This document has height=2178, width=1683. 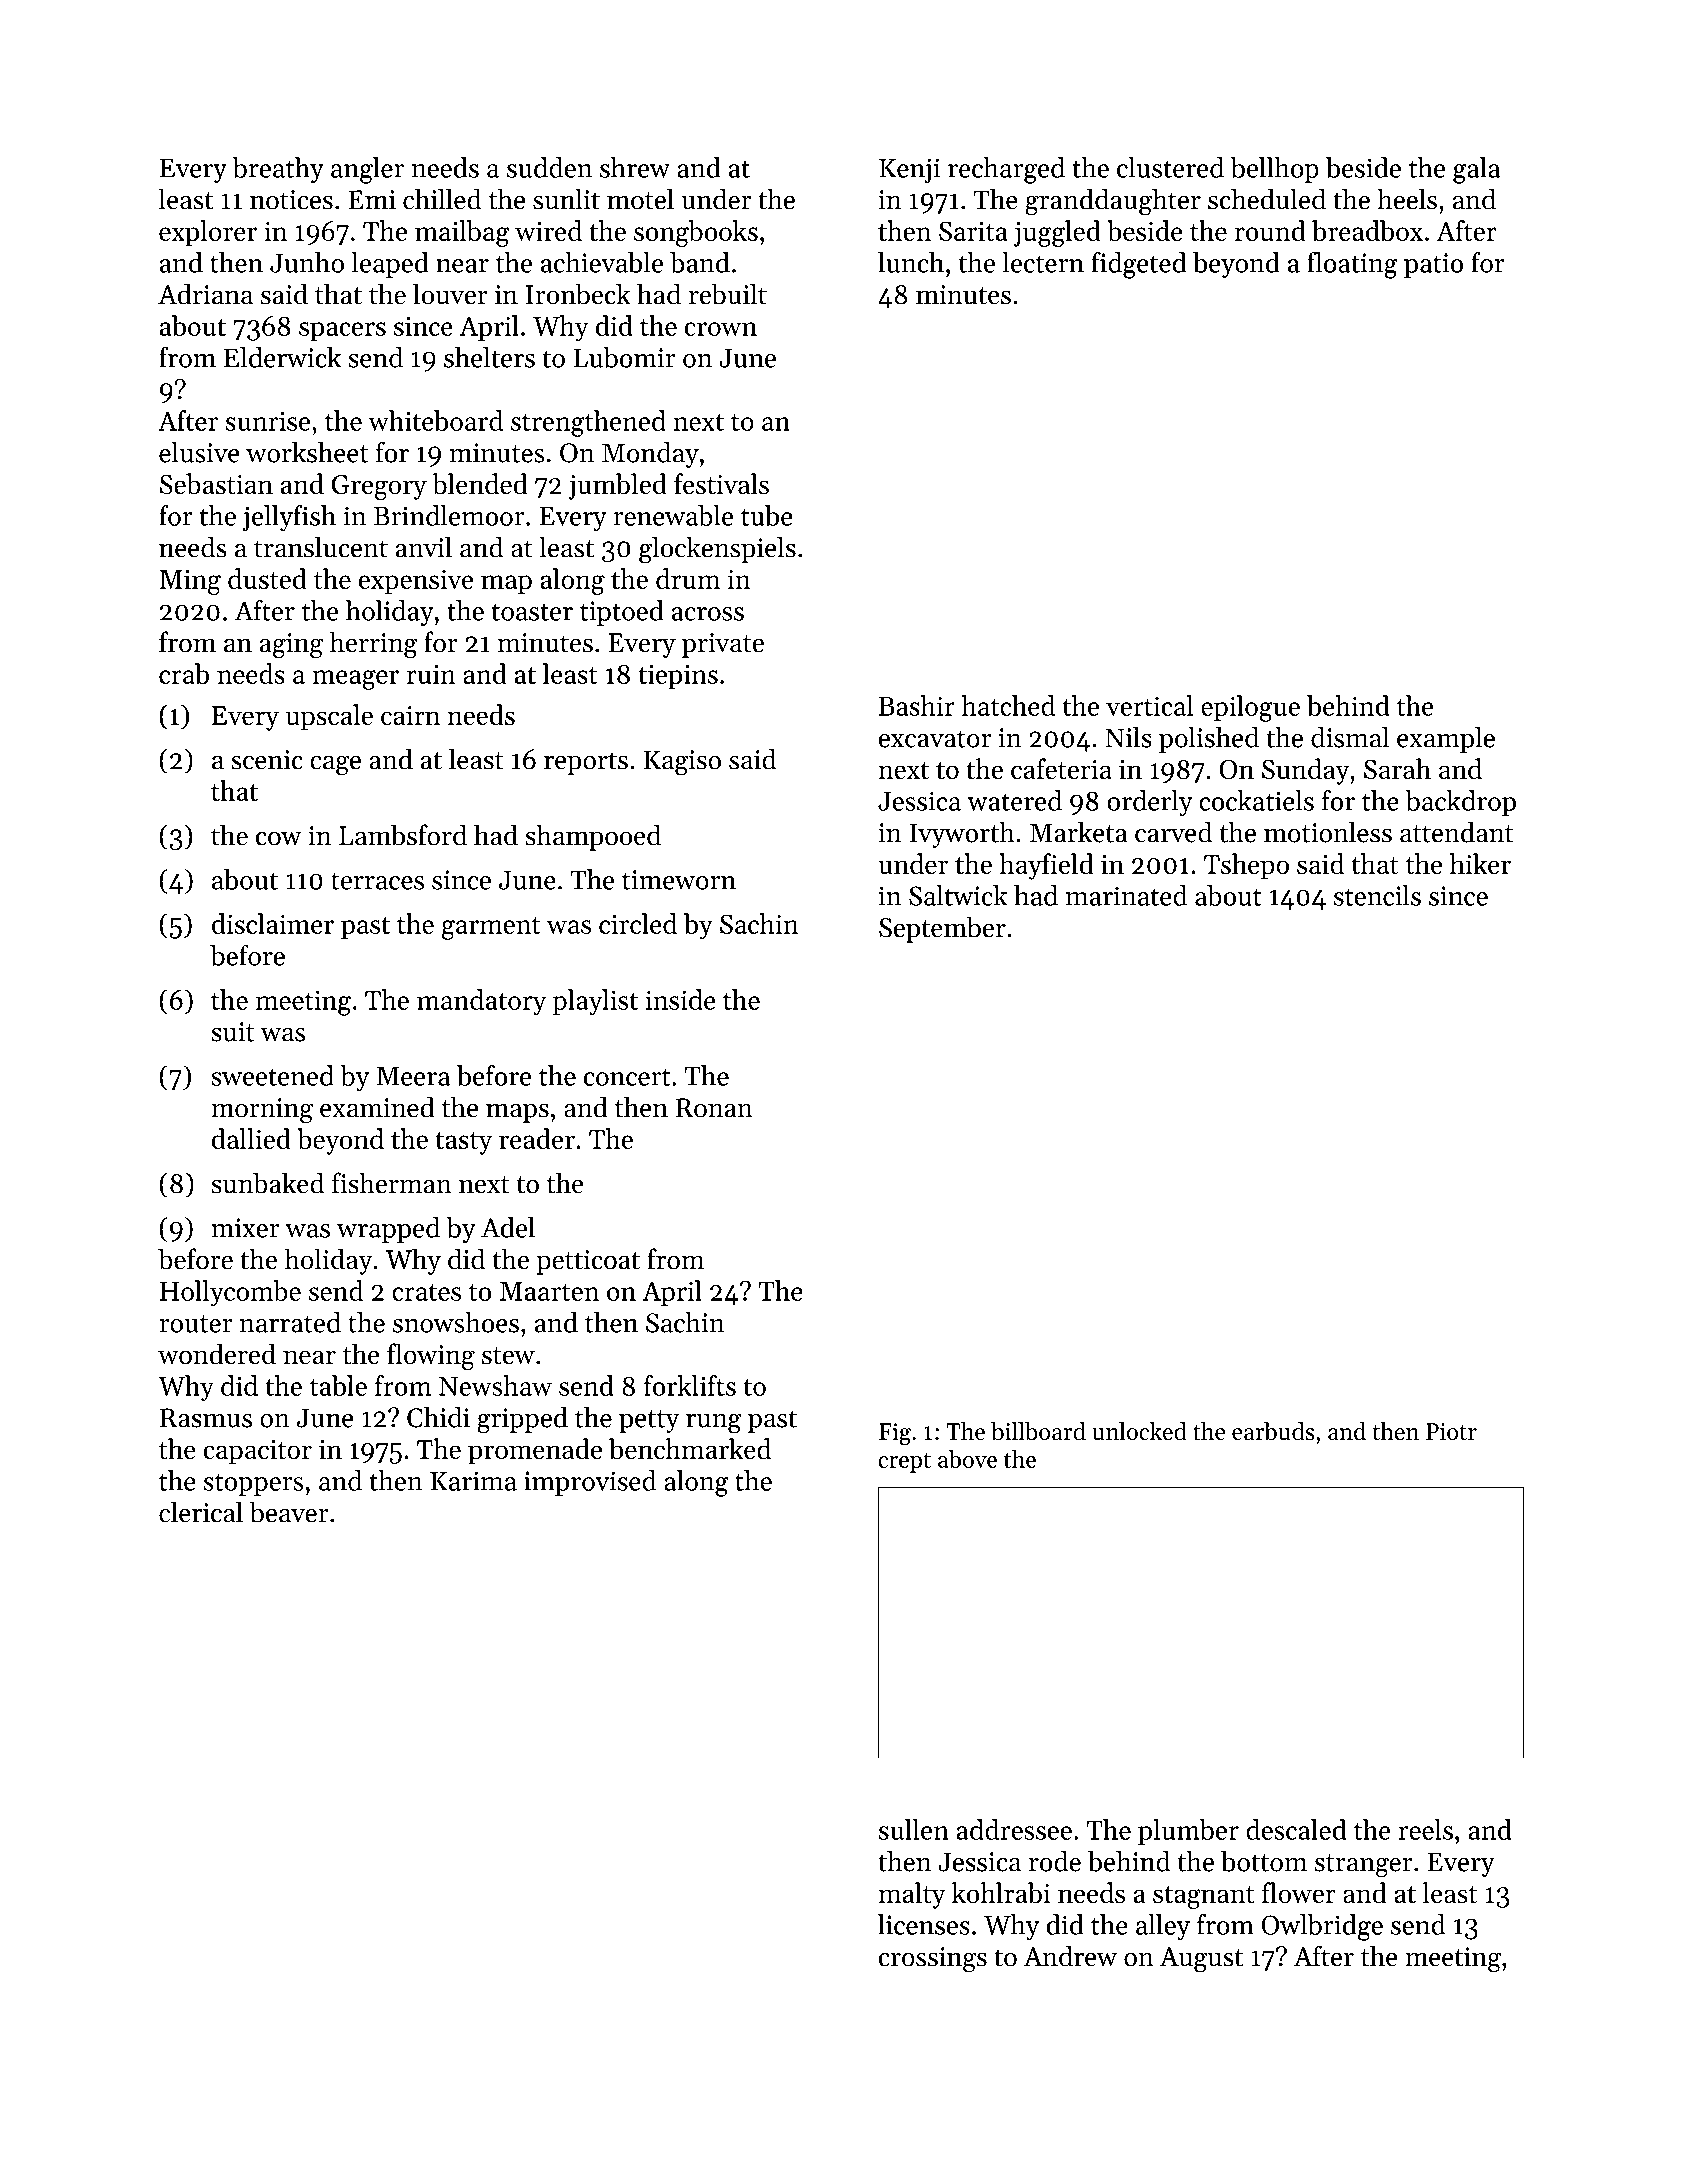 What do you see at coordinates (911, 262) in the document?
I see `lunch` at bounding box center [911, 262].
